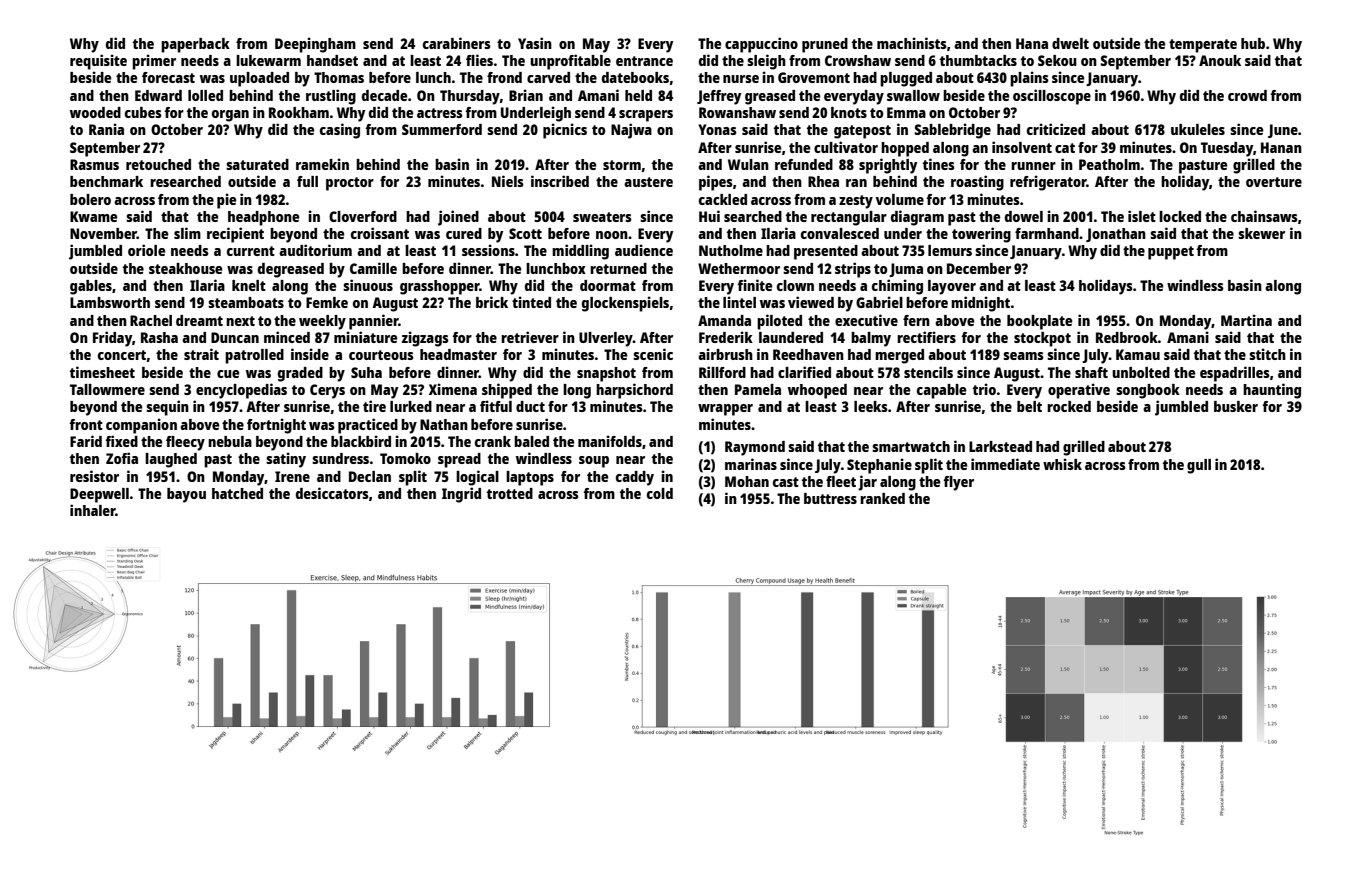 This screenshot has height=887, width=1372. Describe the element at coordinates (249, 285) in the screenshot. I see `knelt` at that location.
